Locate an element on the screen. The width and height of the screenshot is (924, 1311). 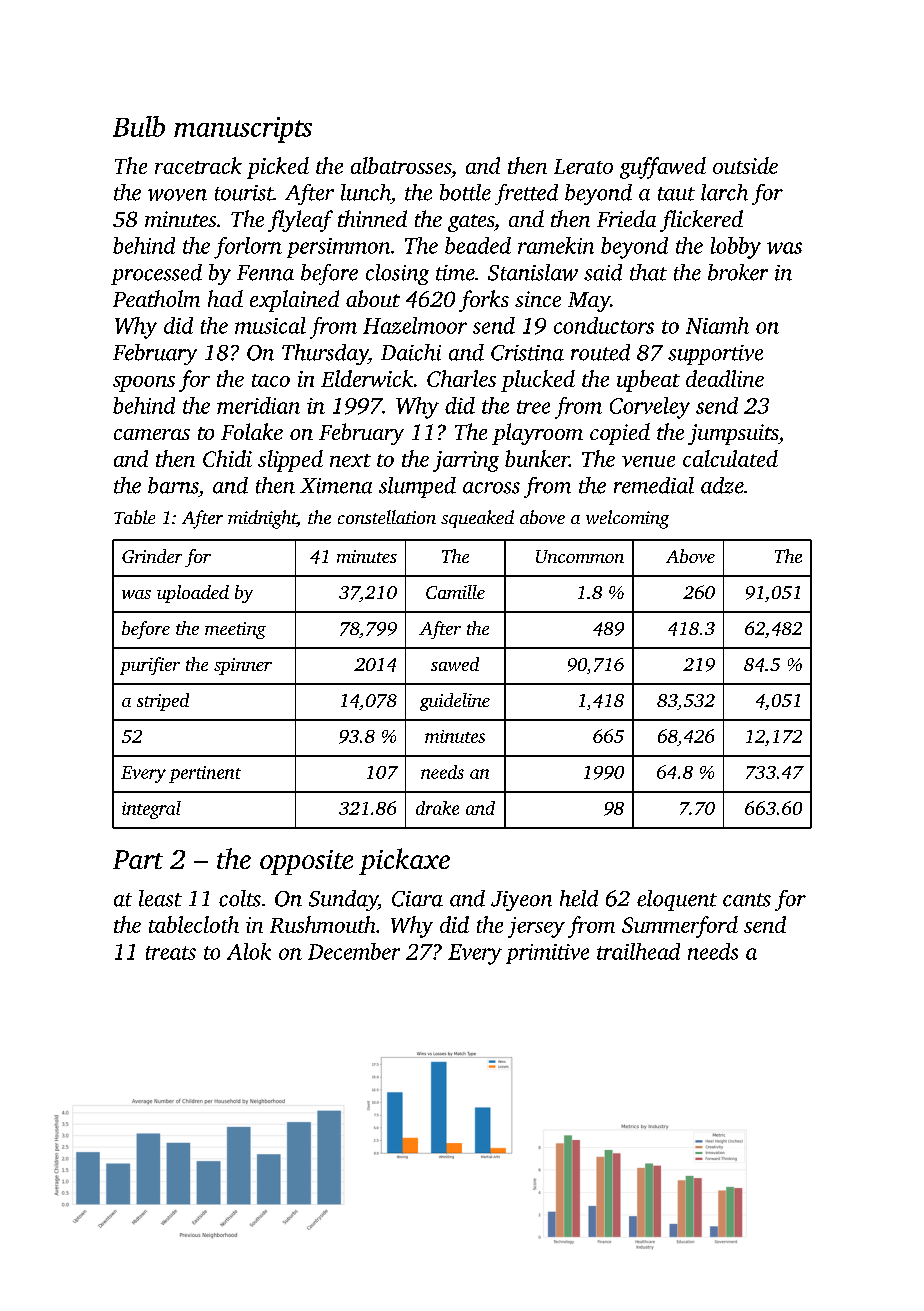
Uncommon is located at coordinates (580, 556).
